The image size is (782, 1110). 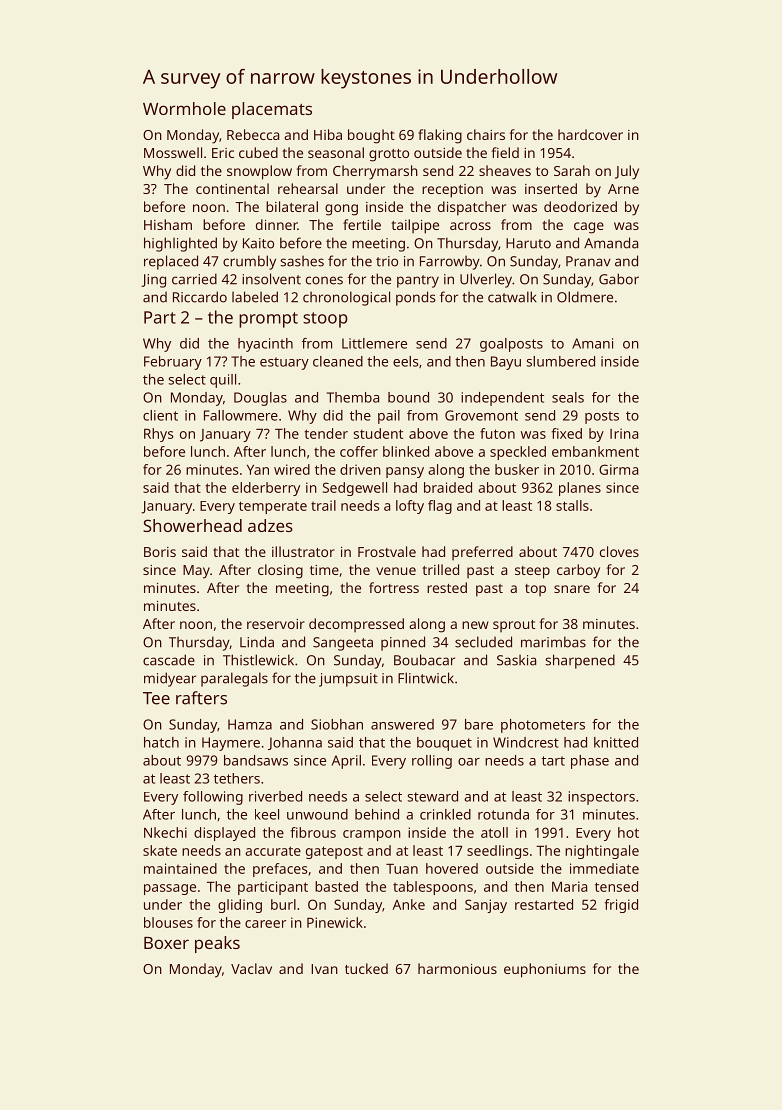 I want to click on flaking, so click(x=440, y=136).
